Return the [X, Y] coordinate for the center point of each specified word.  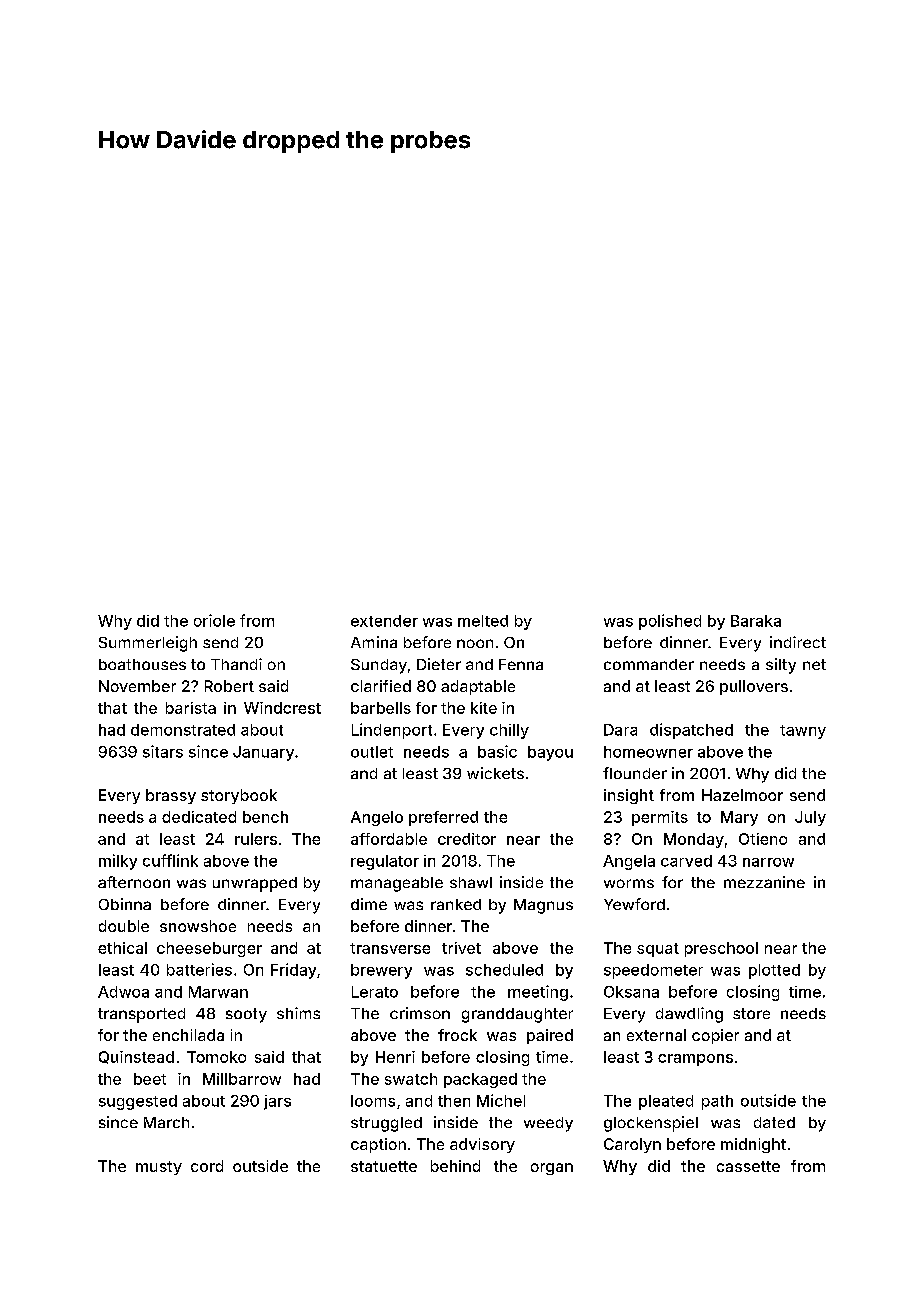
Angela [629, 862]
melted [483, 621]
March [166, 1122]
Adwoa [123, 992]
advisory [482, 1145]
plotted [774, 971]
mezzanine [764, 882]
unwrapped [255, 884]
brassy [171, 796]
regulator [385, 862]
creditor [467, 839]
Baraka [756, 621]
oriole [214, 620]
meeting [538, 993]
